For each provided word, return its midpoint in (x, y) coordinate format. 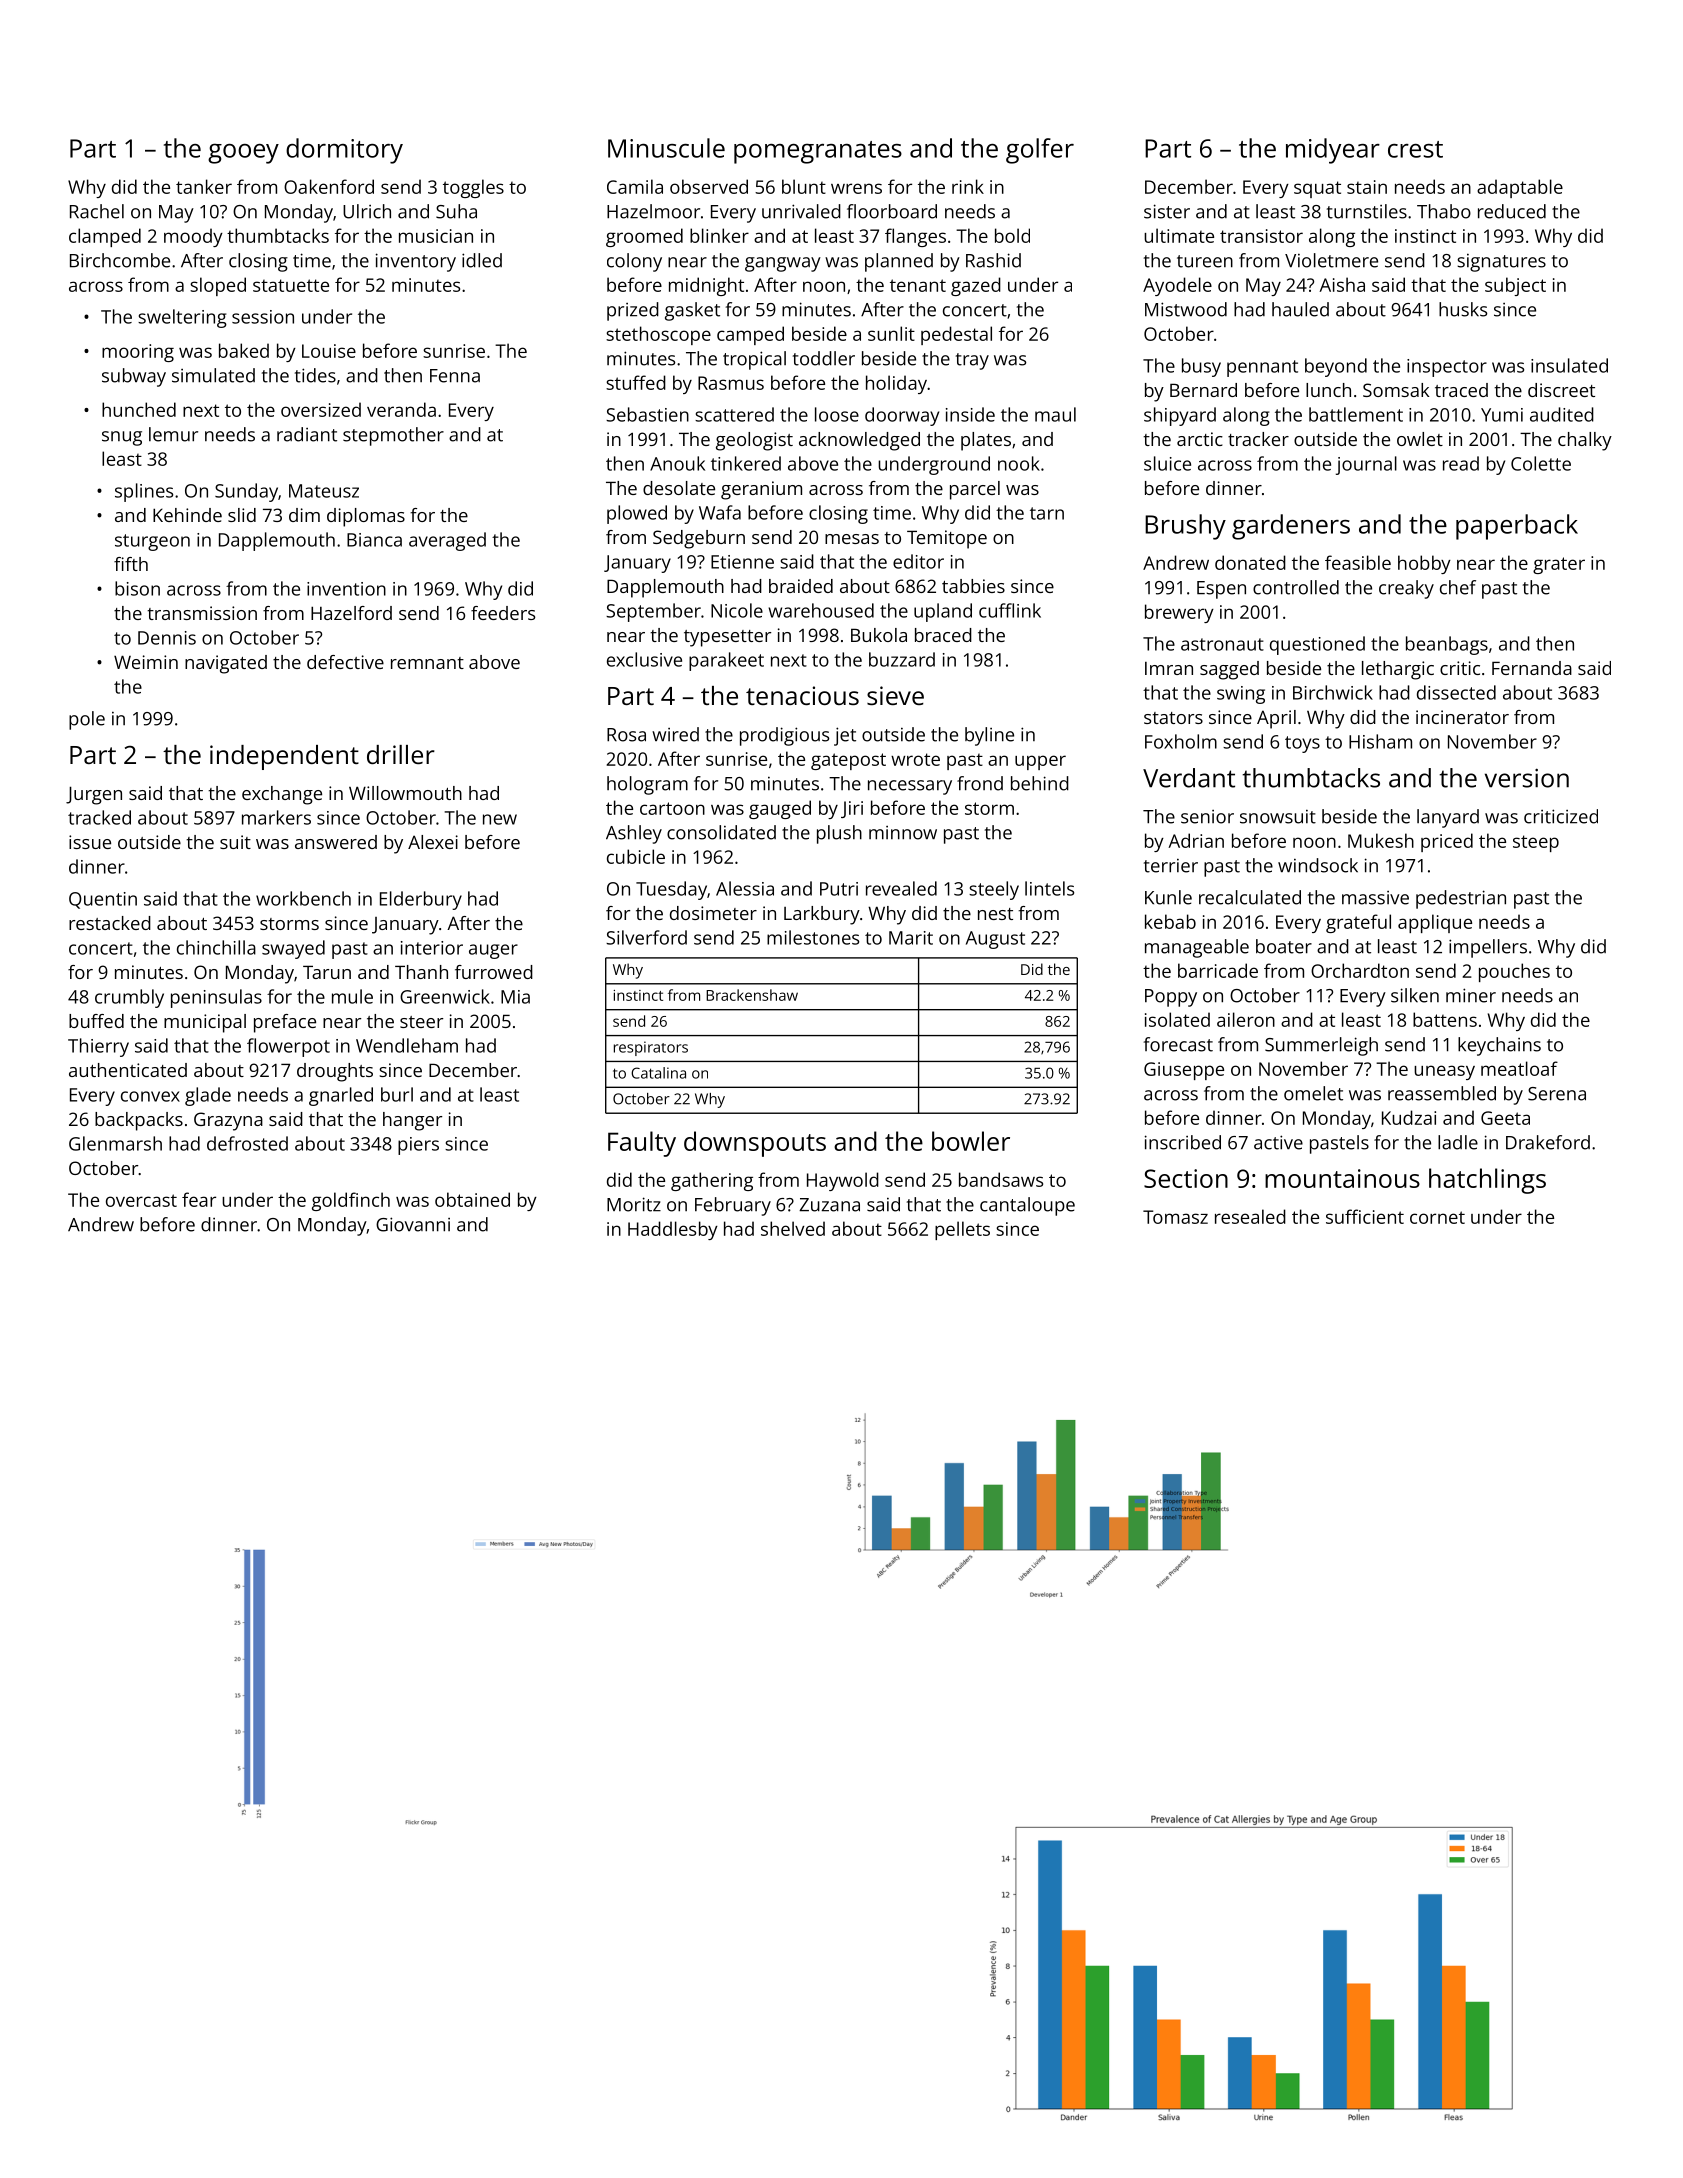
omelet (1313, 1093)
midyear (1333, 151)
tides (315, 375)
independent (284, 757)
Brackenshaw (752, 995)
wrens (856, 188)
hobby (1424, 564)
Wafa (720, 512)
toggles (473, 188)
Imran (1169, 668)
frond (980, 783)
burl (397, 1094)
